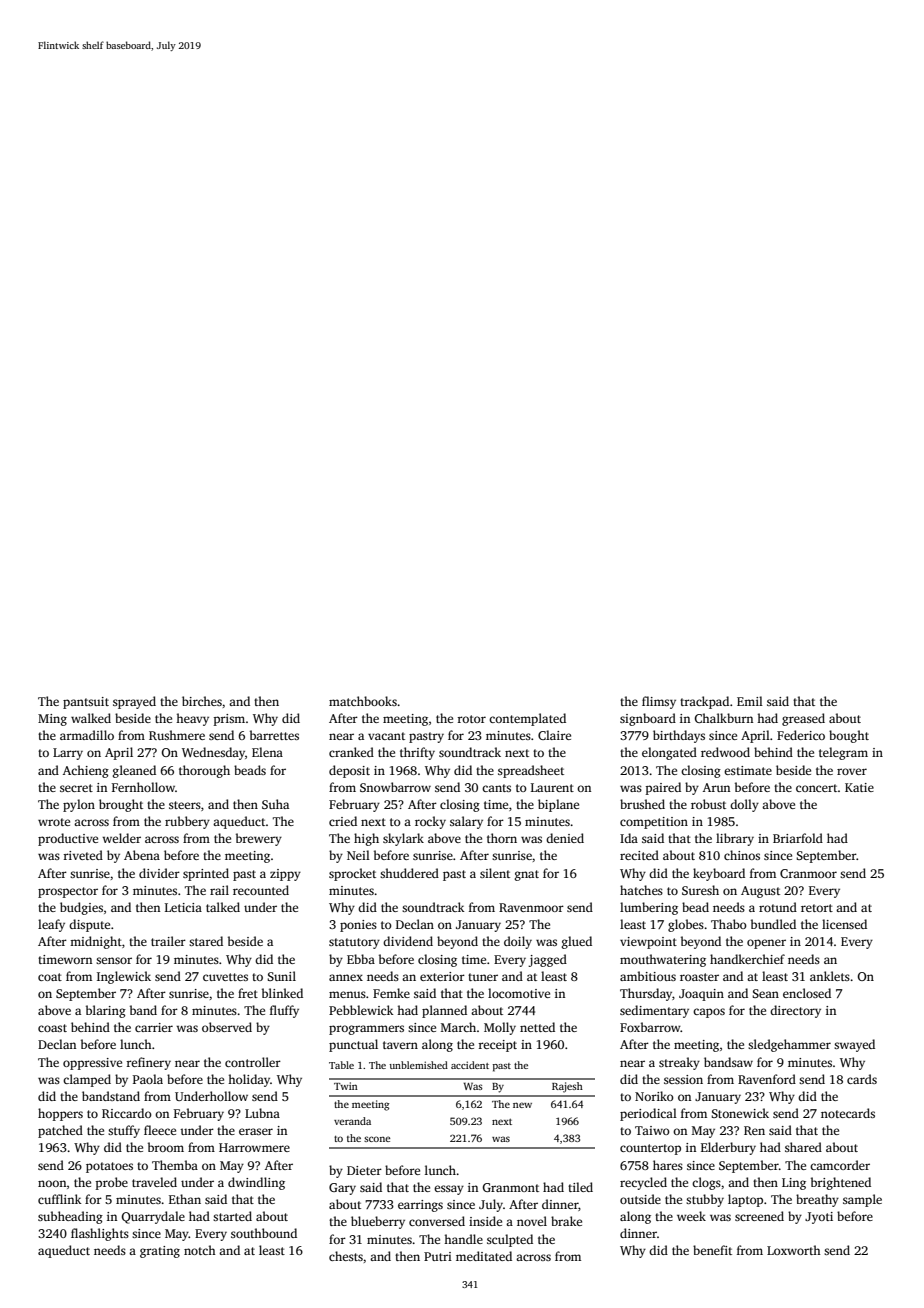  Describe the element at coordinates (725, 752) in the screenshot. I see `redwood` at that location.
